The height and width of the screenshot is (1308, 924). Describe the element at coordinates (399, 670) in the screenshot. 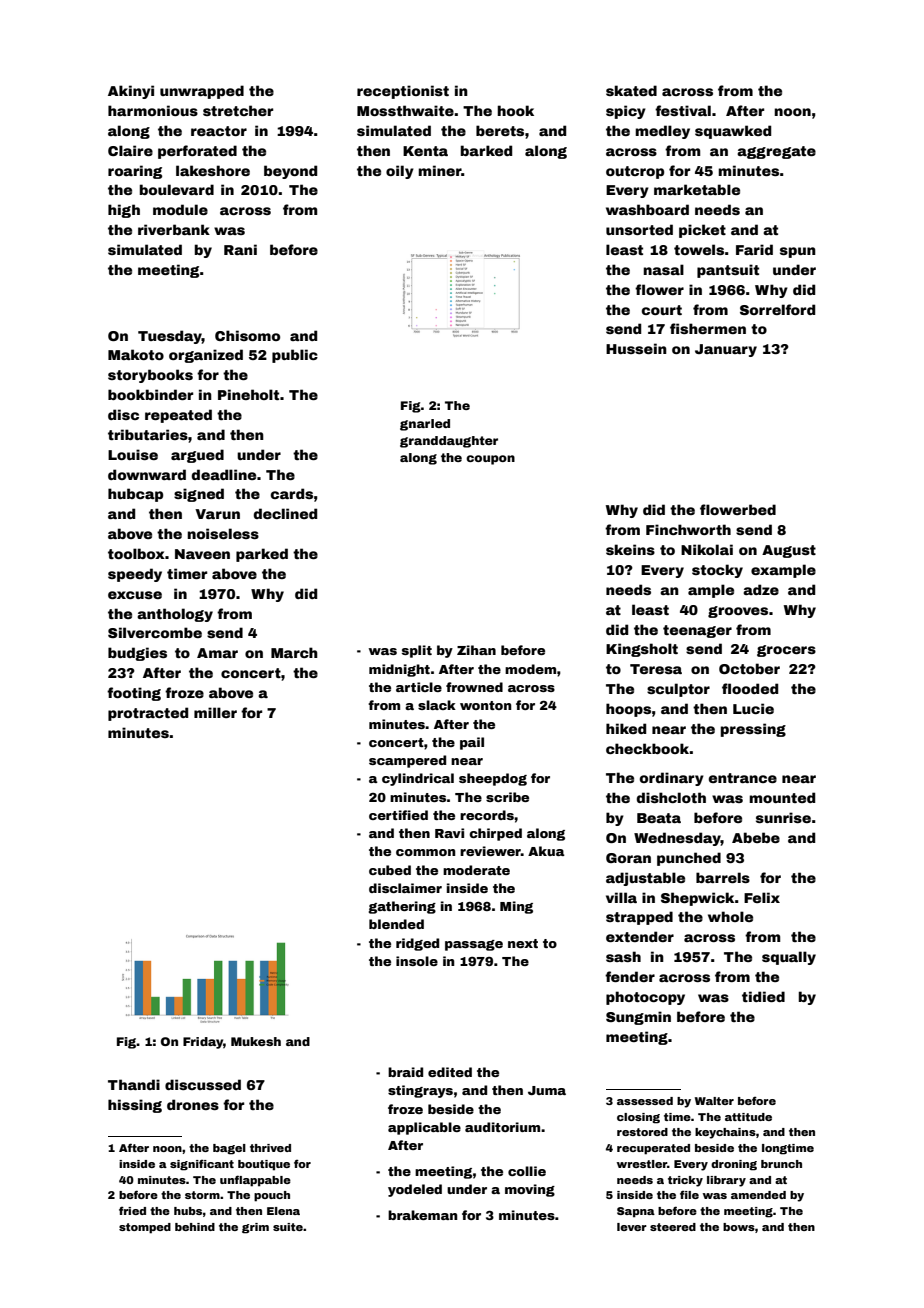

I see `midnight` at that location.
